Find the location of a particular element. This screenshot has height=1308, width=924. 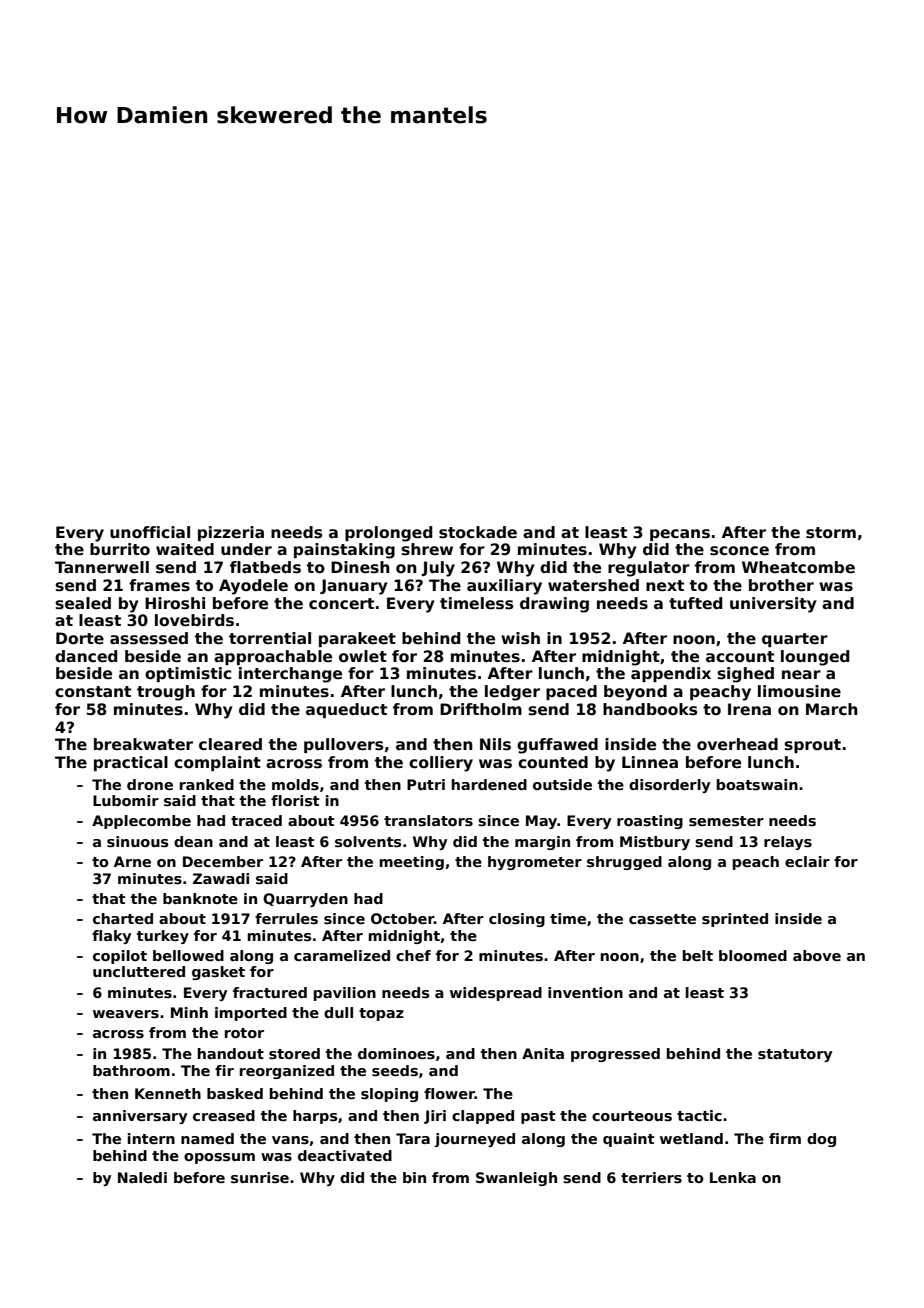

Wheatcombe is located at coordinates (798, 567).
